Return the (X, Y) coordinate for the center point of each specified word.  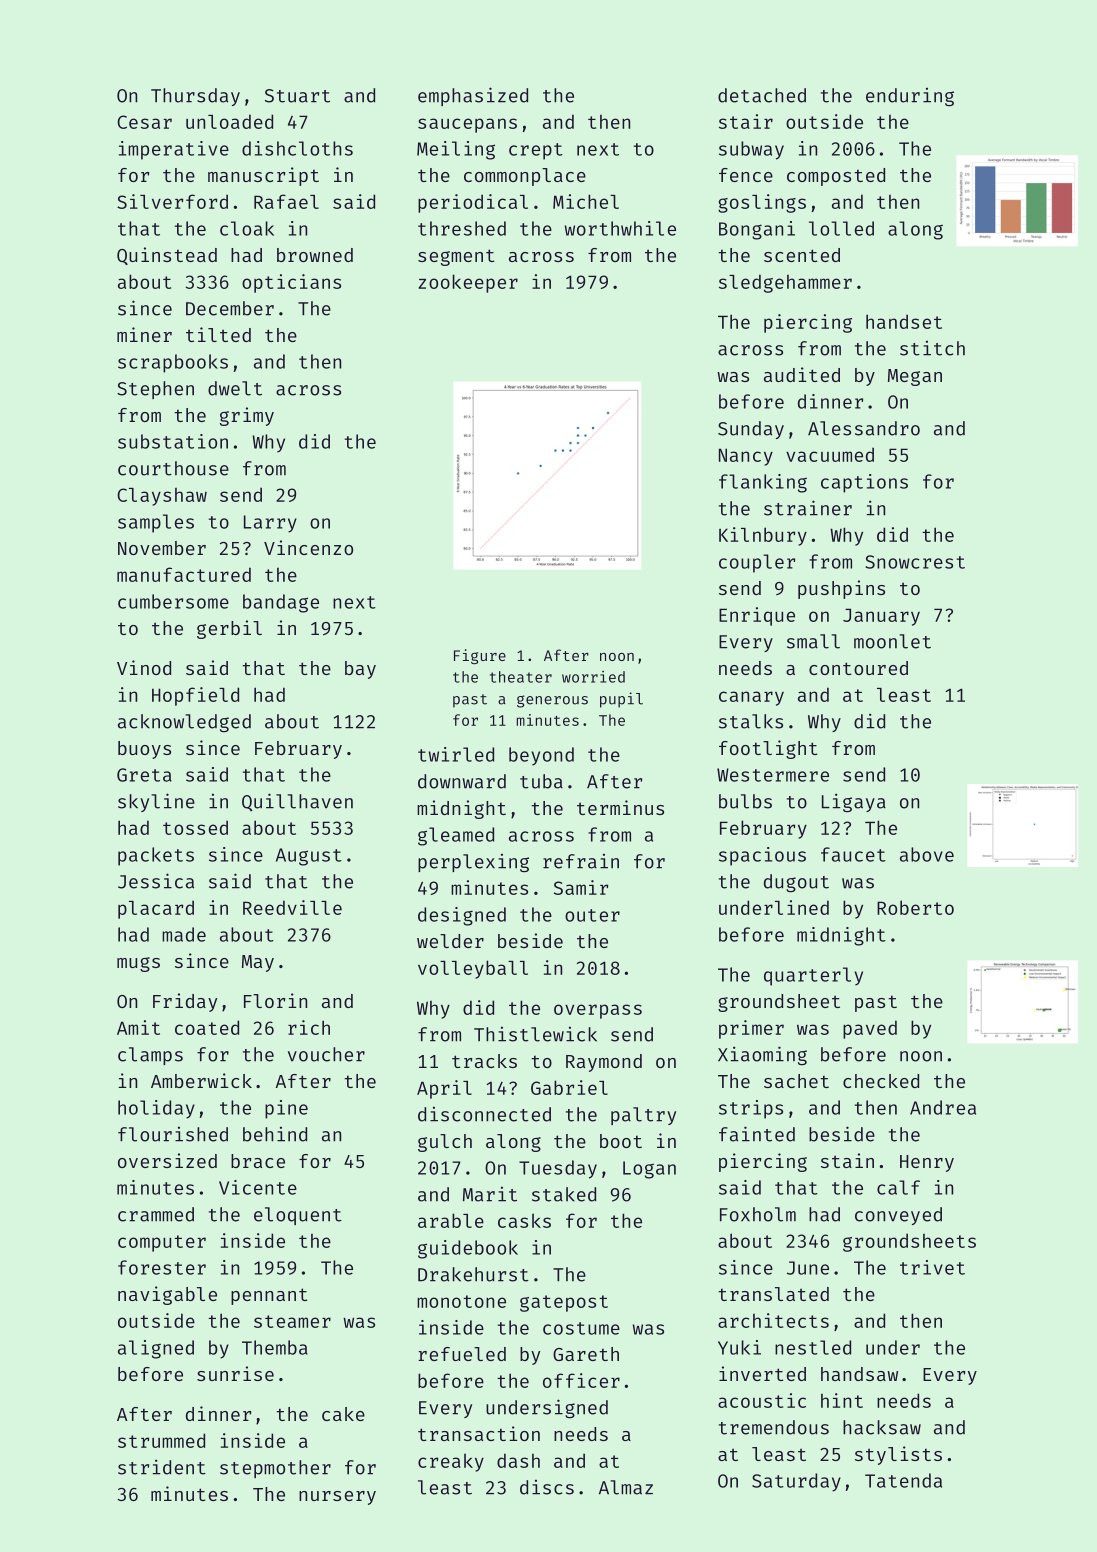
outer (592, 915)
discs (547, 1487)
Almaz (626, 1487)
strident (162, 1467)
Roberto (915, 907)
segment (456, 257)
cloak (247, 228)
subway (751, 150)
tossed (195, 828)
